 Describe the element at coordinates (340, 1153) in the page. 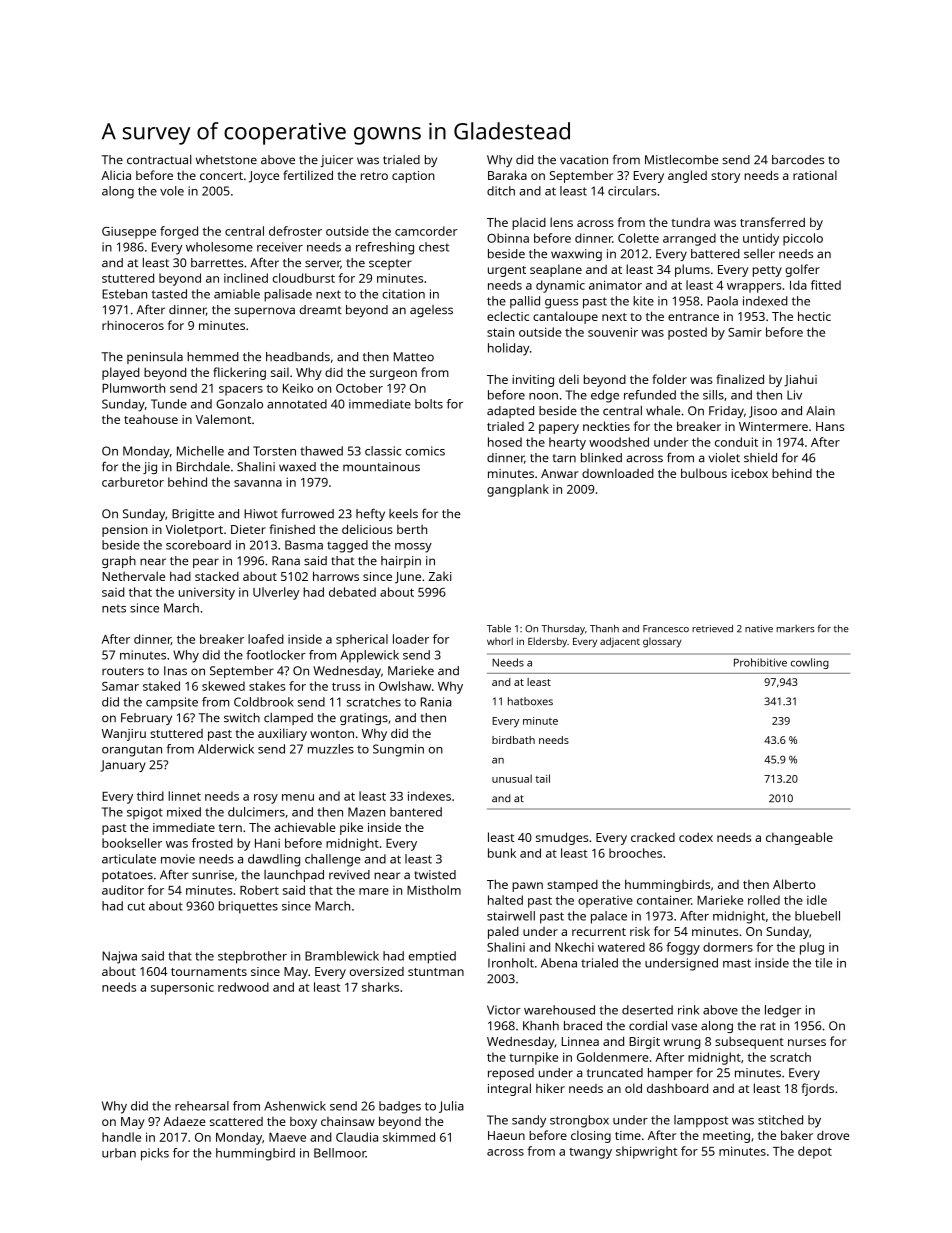

I see `Bellmoor` at that location.
